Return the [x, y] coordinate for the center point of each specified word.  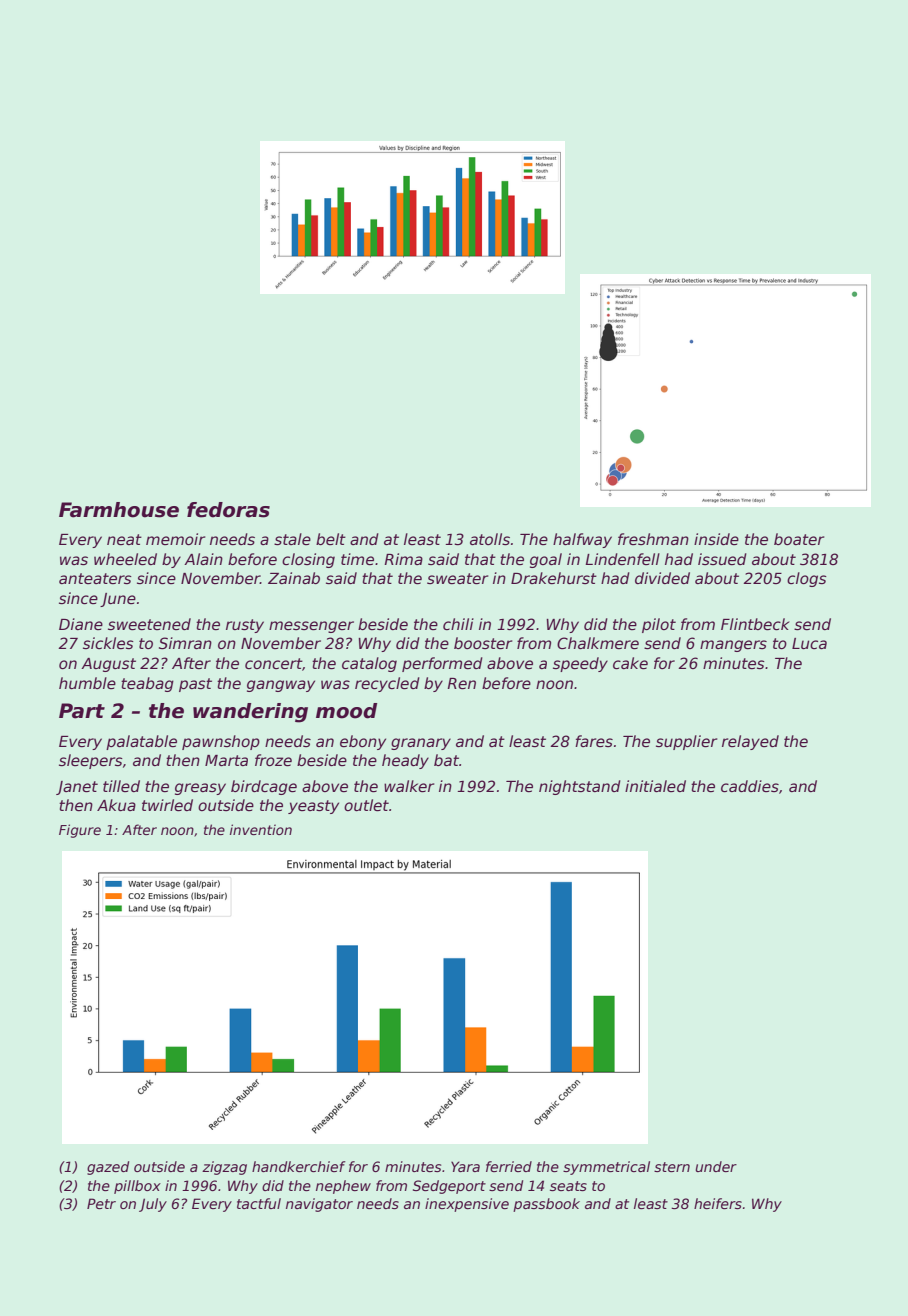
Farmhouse [119, 510]
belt [331, 539]
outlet [366, 805]
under [716, 1166]
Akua [116, 805]
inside [716, 539]
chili [458, 624]
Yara [465, 1166]
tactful [259, 1203]
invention [261, 829]
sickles [108, 643]
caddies [750, 786]
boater [799, 539]
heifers [718, 1203]
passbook [546, 1205]
